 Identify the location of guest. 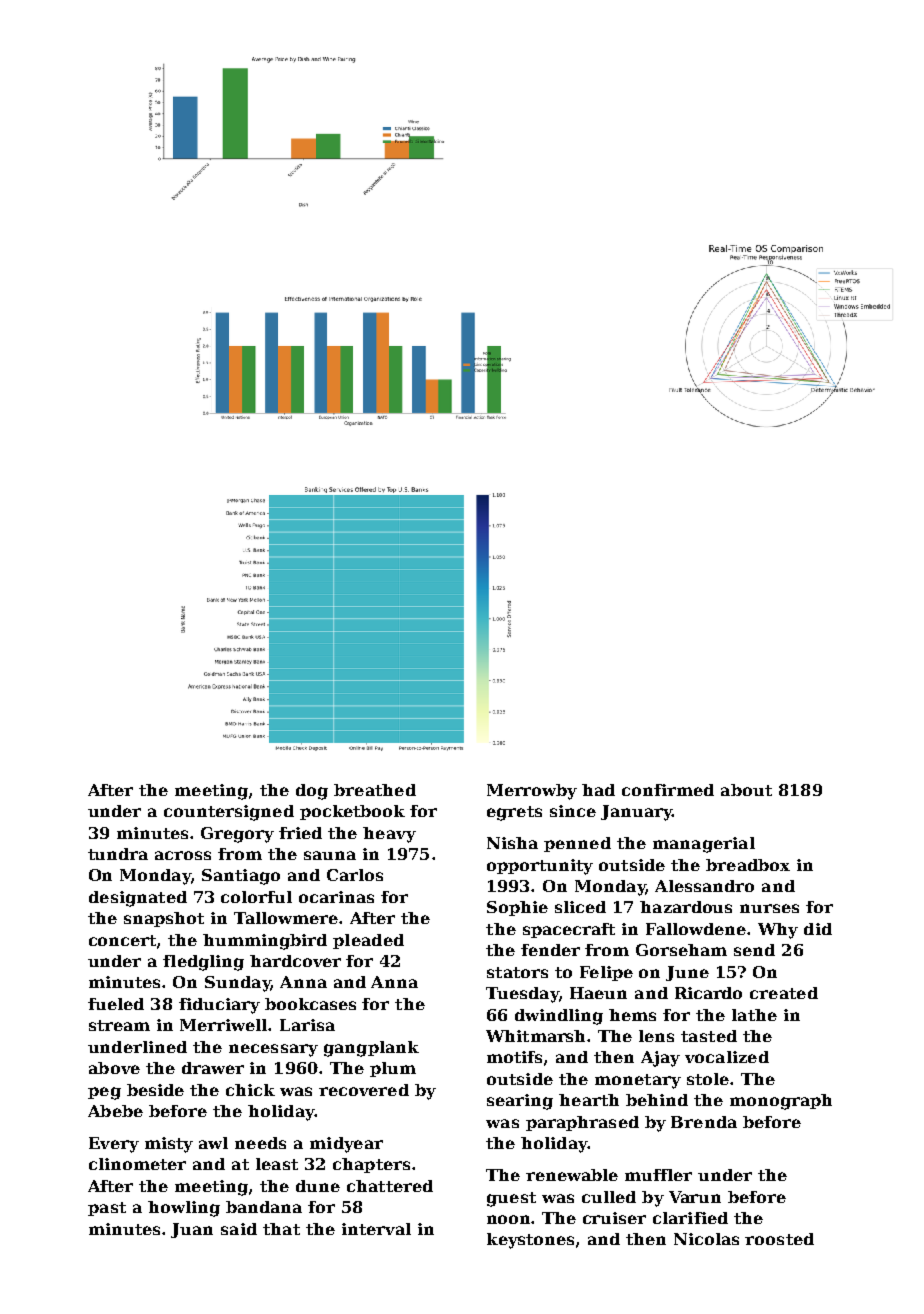
(511, 1199).
